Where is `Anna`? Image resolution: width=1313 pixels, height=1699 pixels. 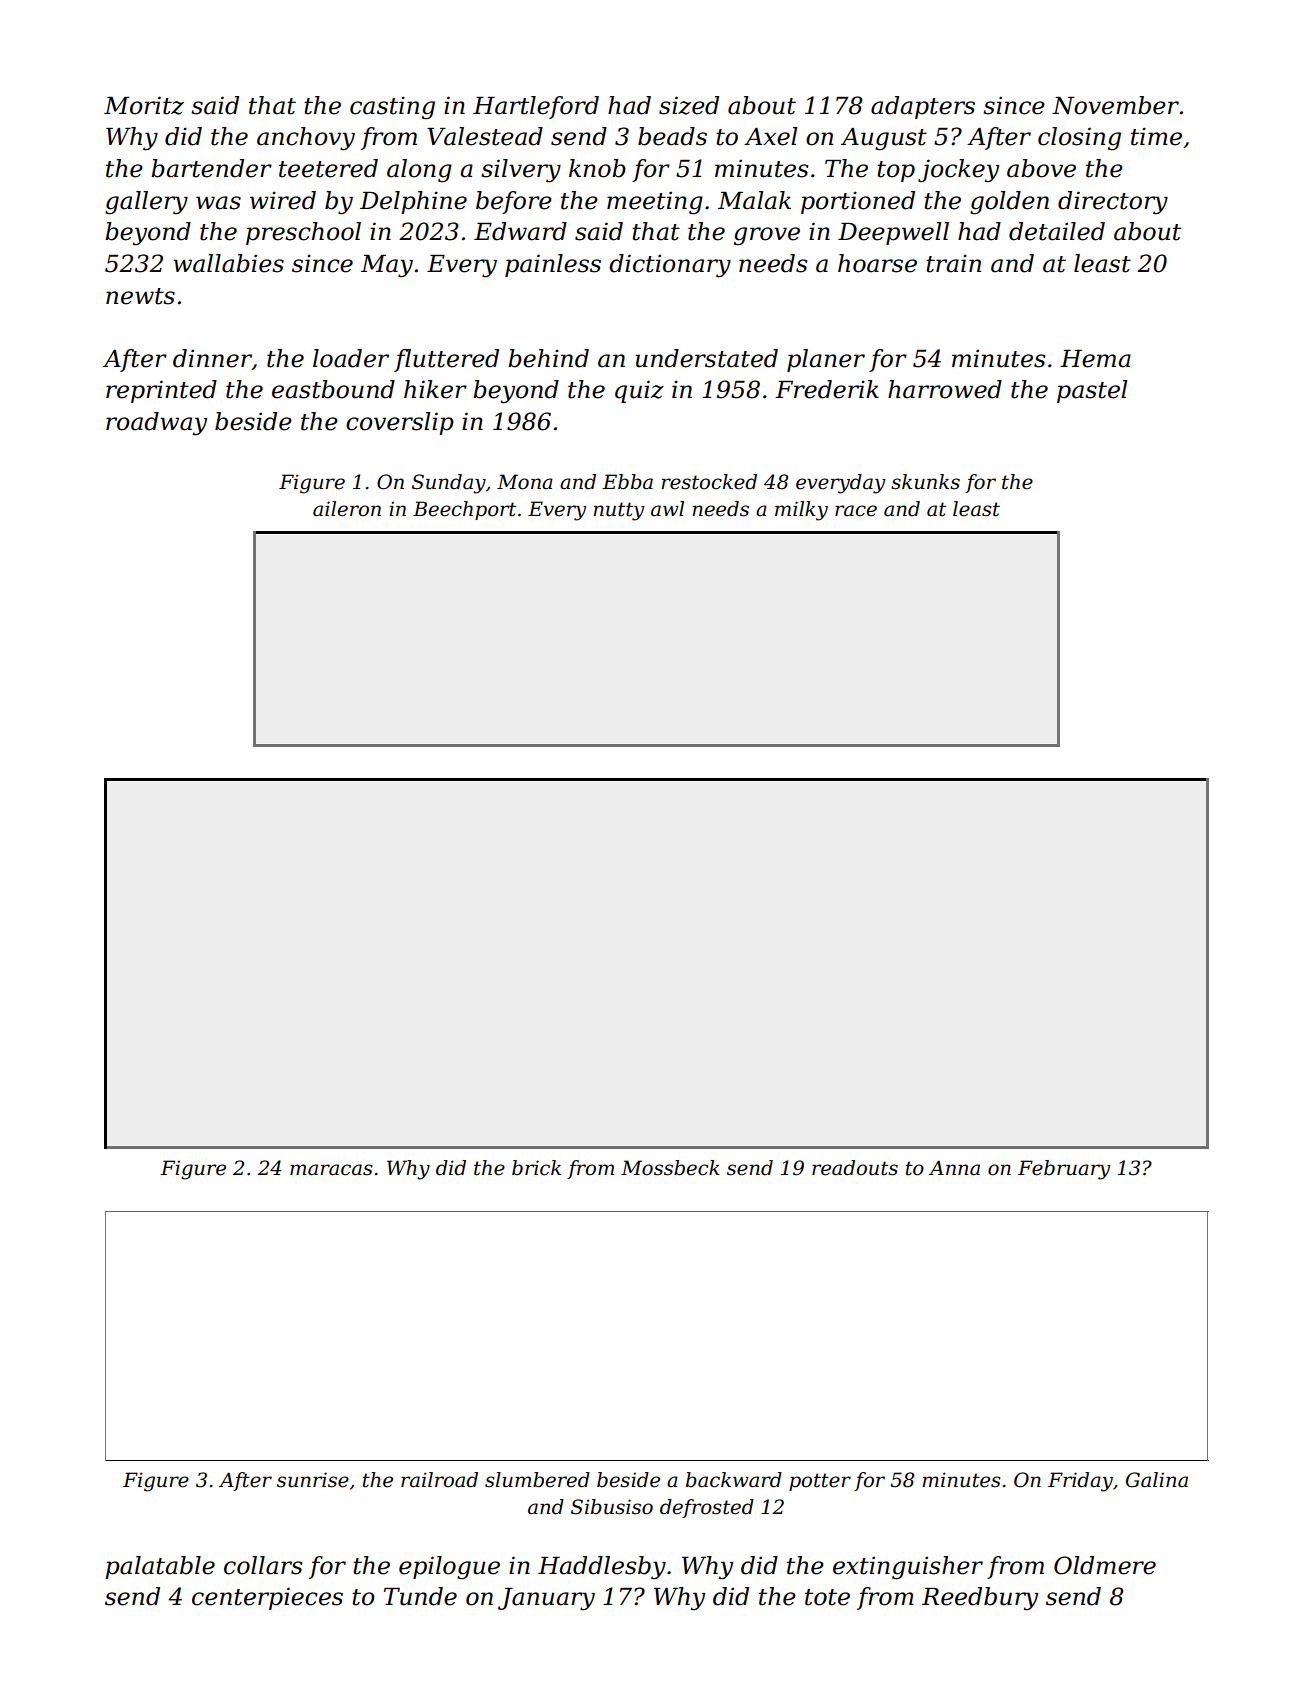 Anna is located at coordinates (954, 1168).
